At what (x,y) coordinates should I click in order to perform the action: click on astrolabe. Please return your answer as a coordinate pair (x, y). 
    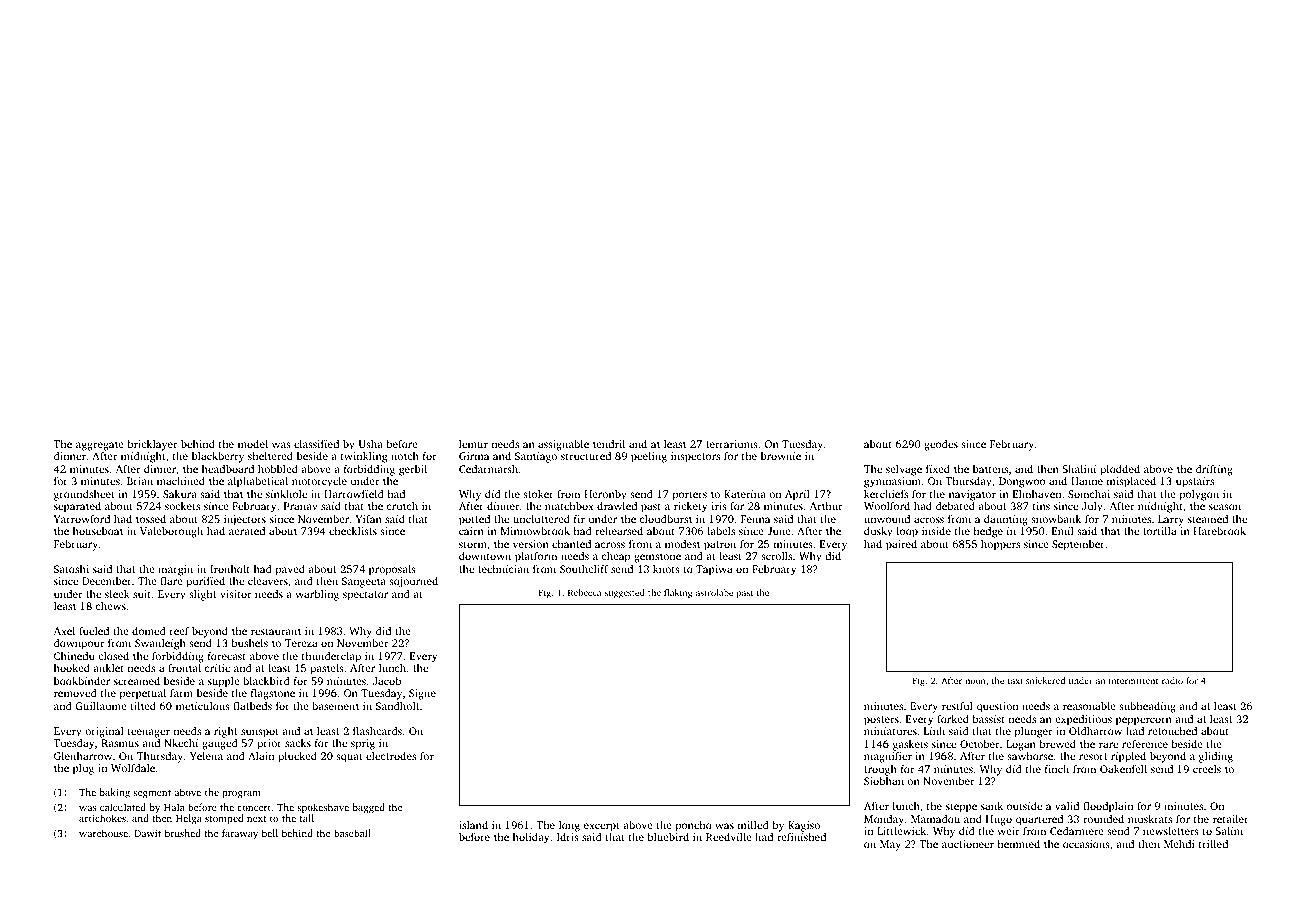
    Looking at the image, I should click on (714, 592).
